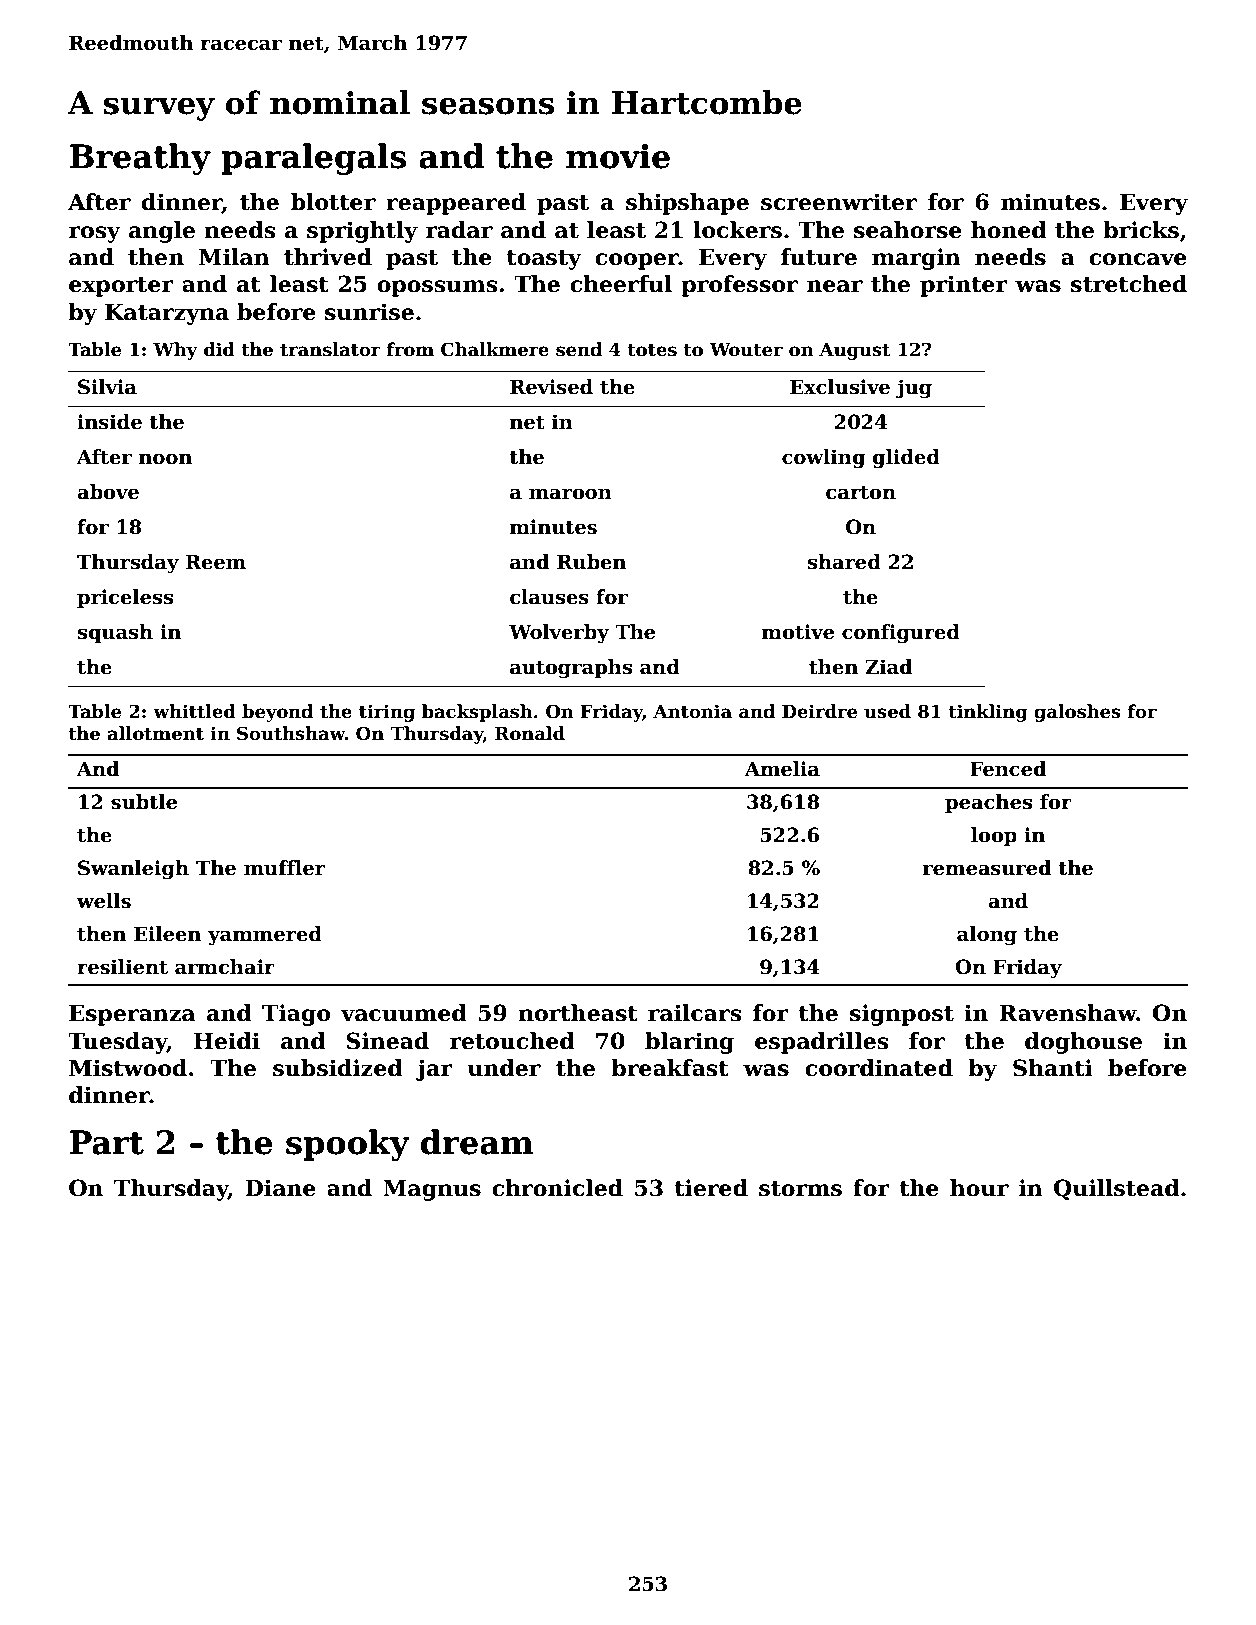  Describe the element at coordinates (432, 1190) in the page. I see `Magnus` at that location.
